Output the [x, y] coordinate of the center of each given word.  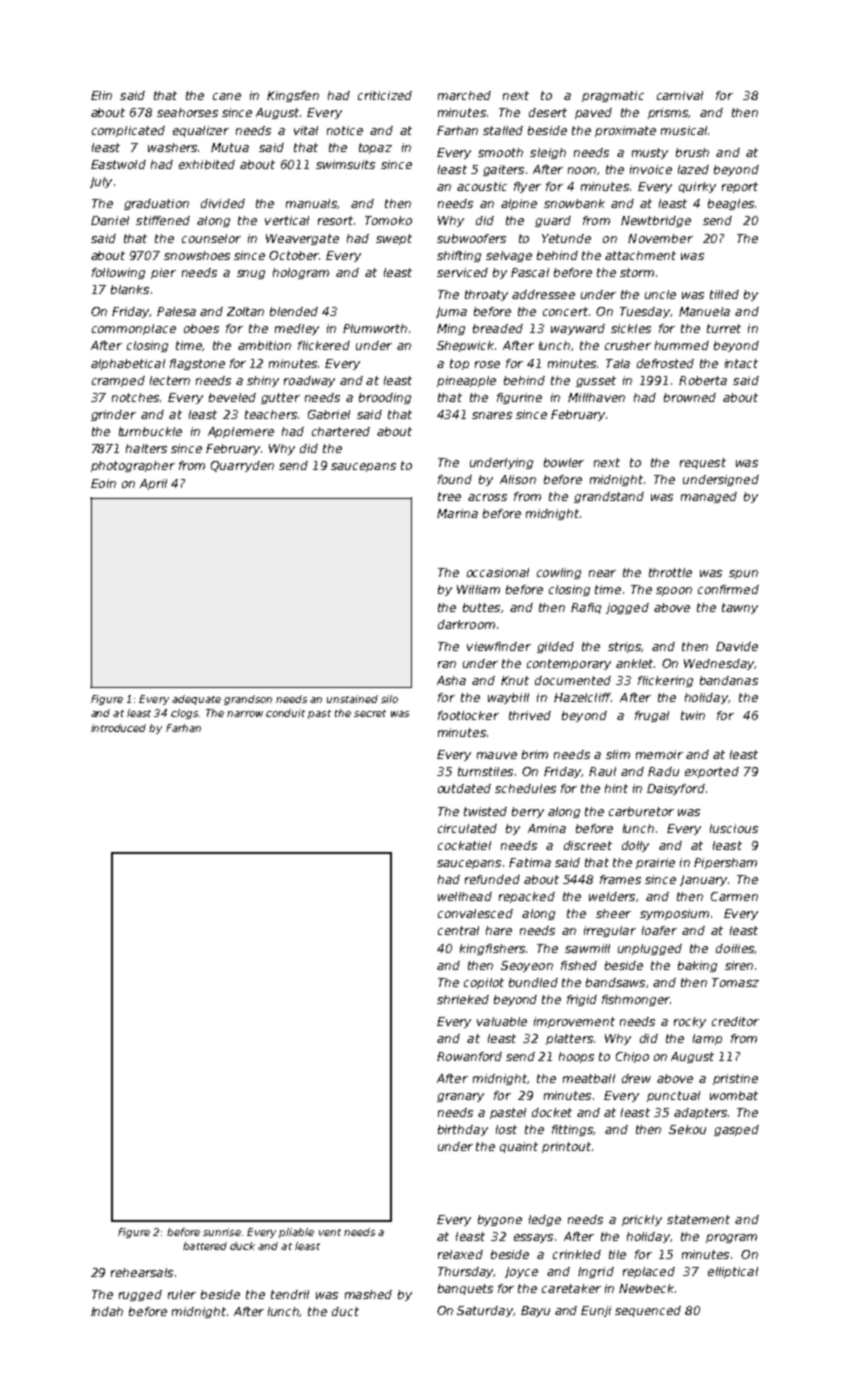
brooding [385, 398]
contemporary [569, 664]
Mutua [230, 147]
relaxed [460, 1254]
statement [698, 1219]
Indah [107, 1311]
